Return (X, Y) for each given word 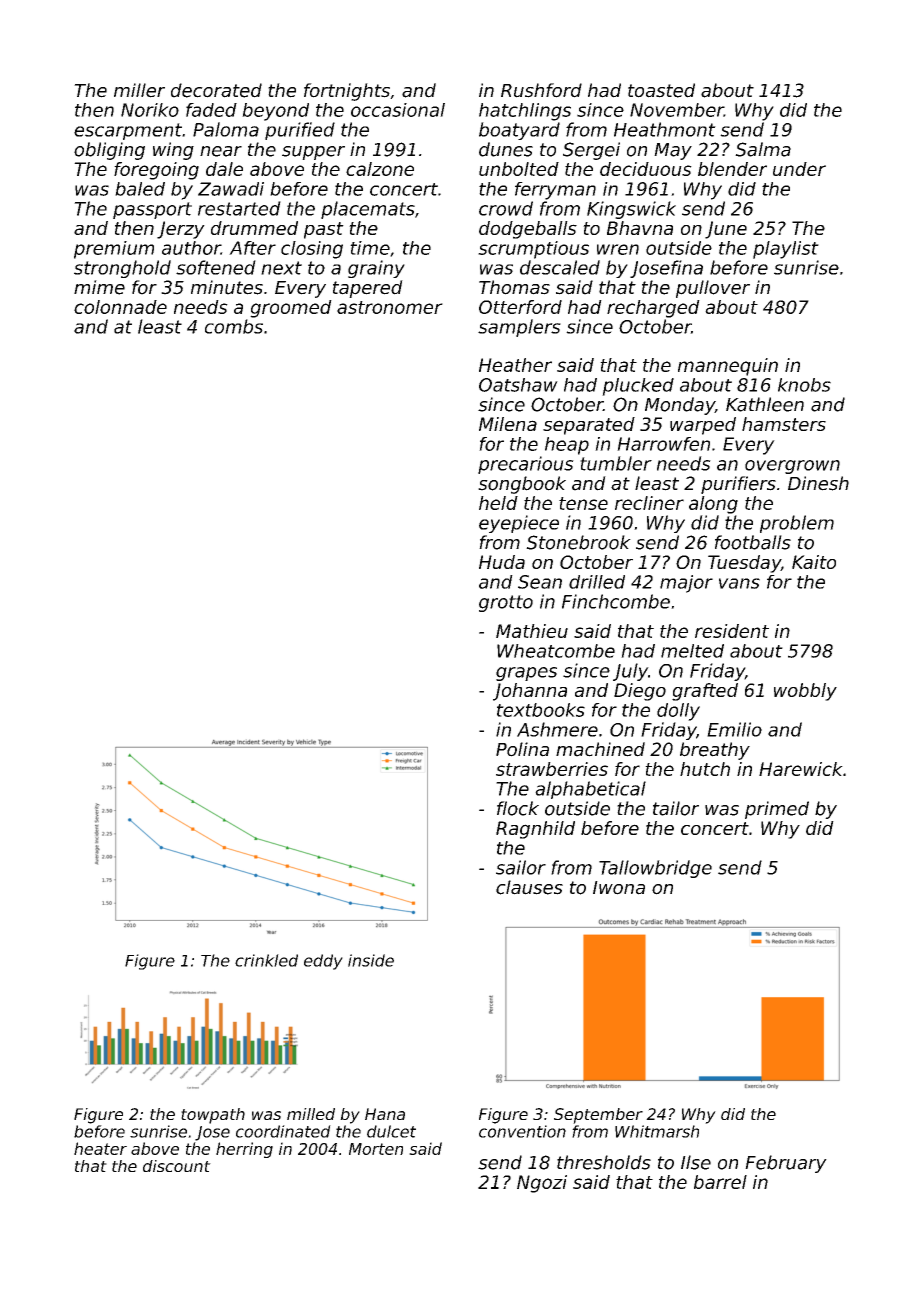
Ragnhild (535, 830)
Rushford (541, 90)
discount (177, 1166)
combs (234, 326)
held (498, 503)
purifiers (738, 485)
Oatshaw (518, 385)
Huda (502, 562)
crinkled (266, 960)
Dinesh (818, 483)
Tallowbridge (655, 869)
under (799, 169)
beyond (275, 112)
